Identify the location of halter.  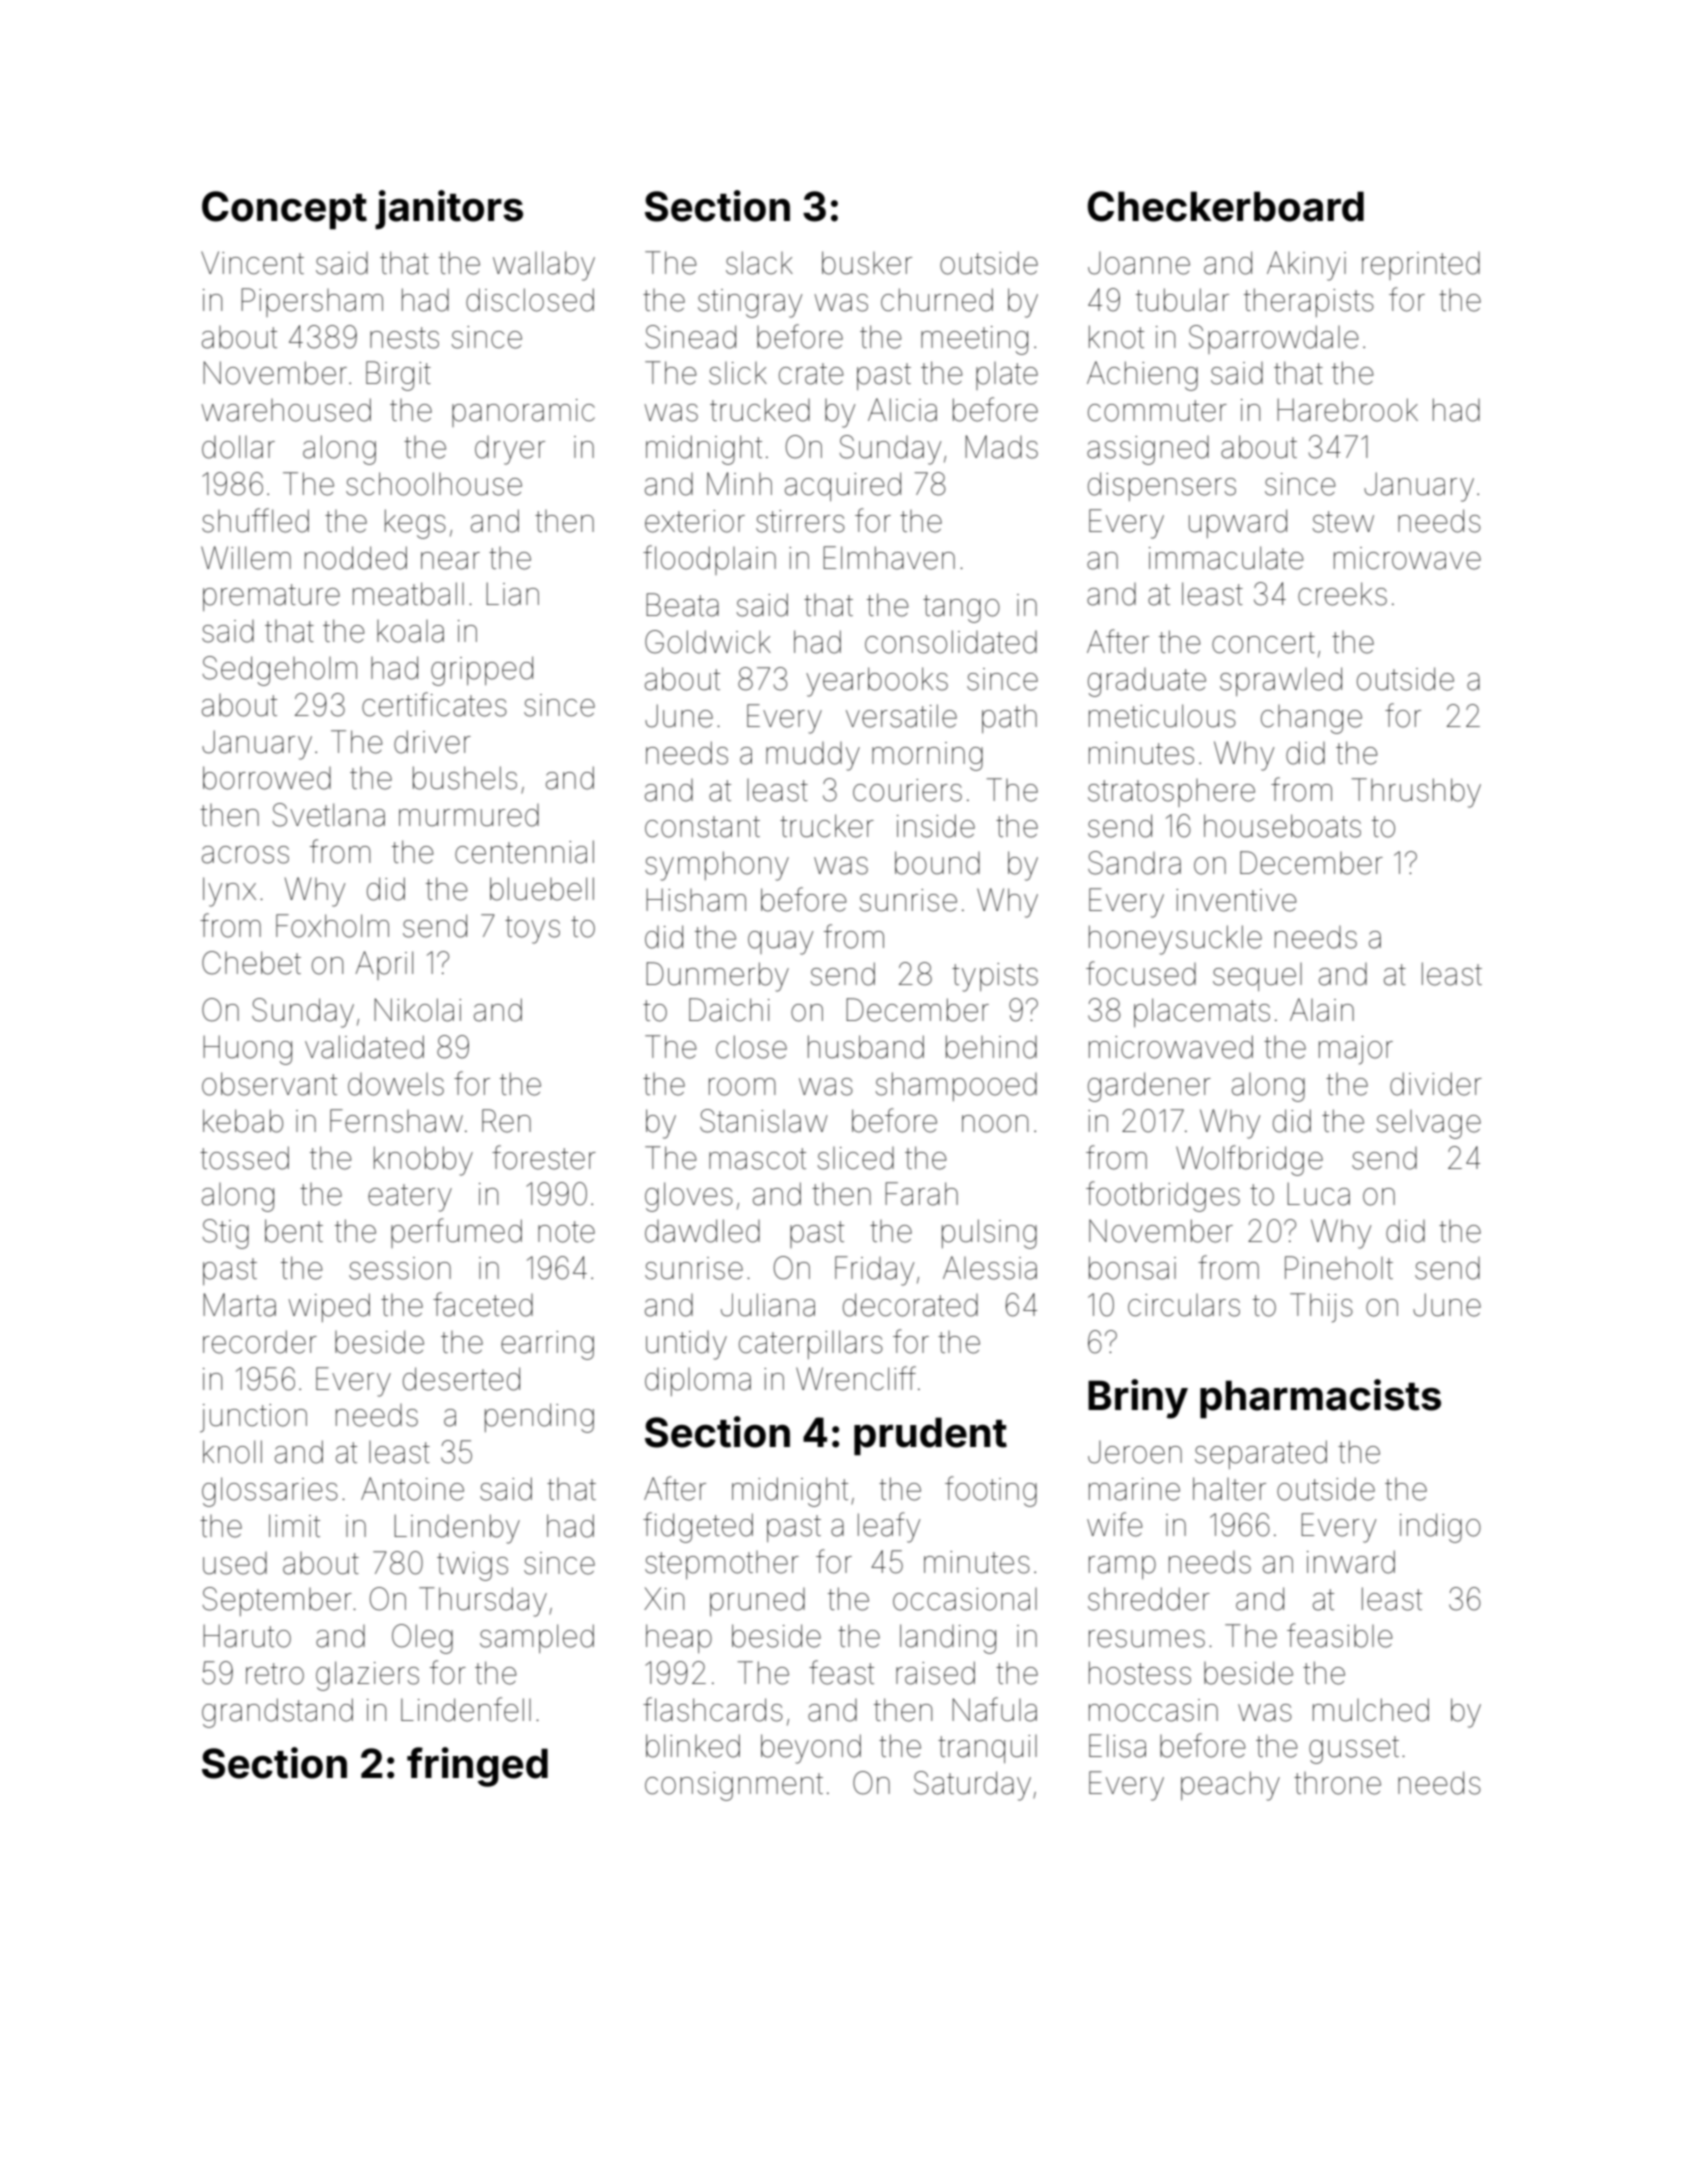
(1229, 1489).
